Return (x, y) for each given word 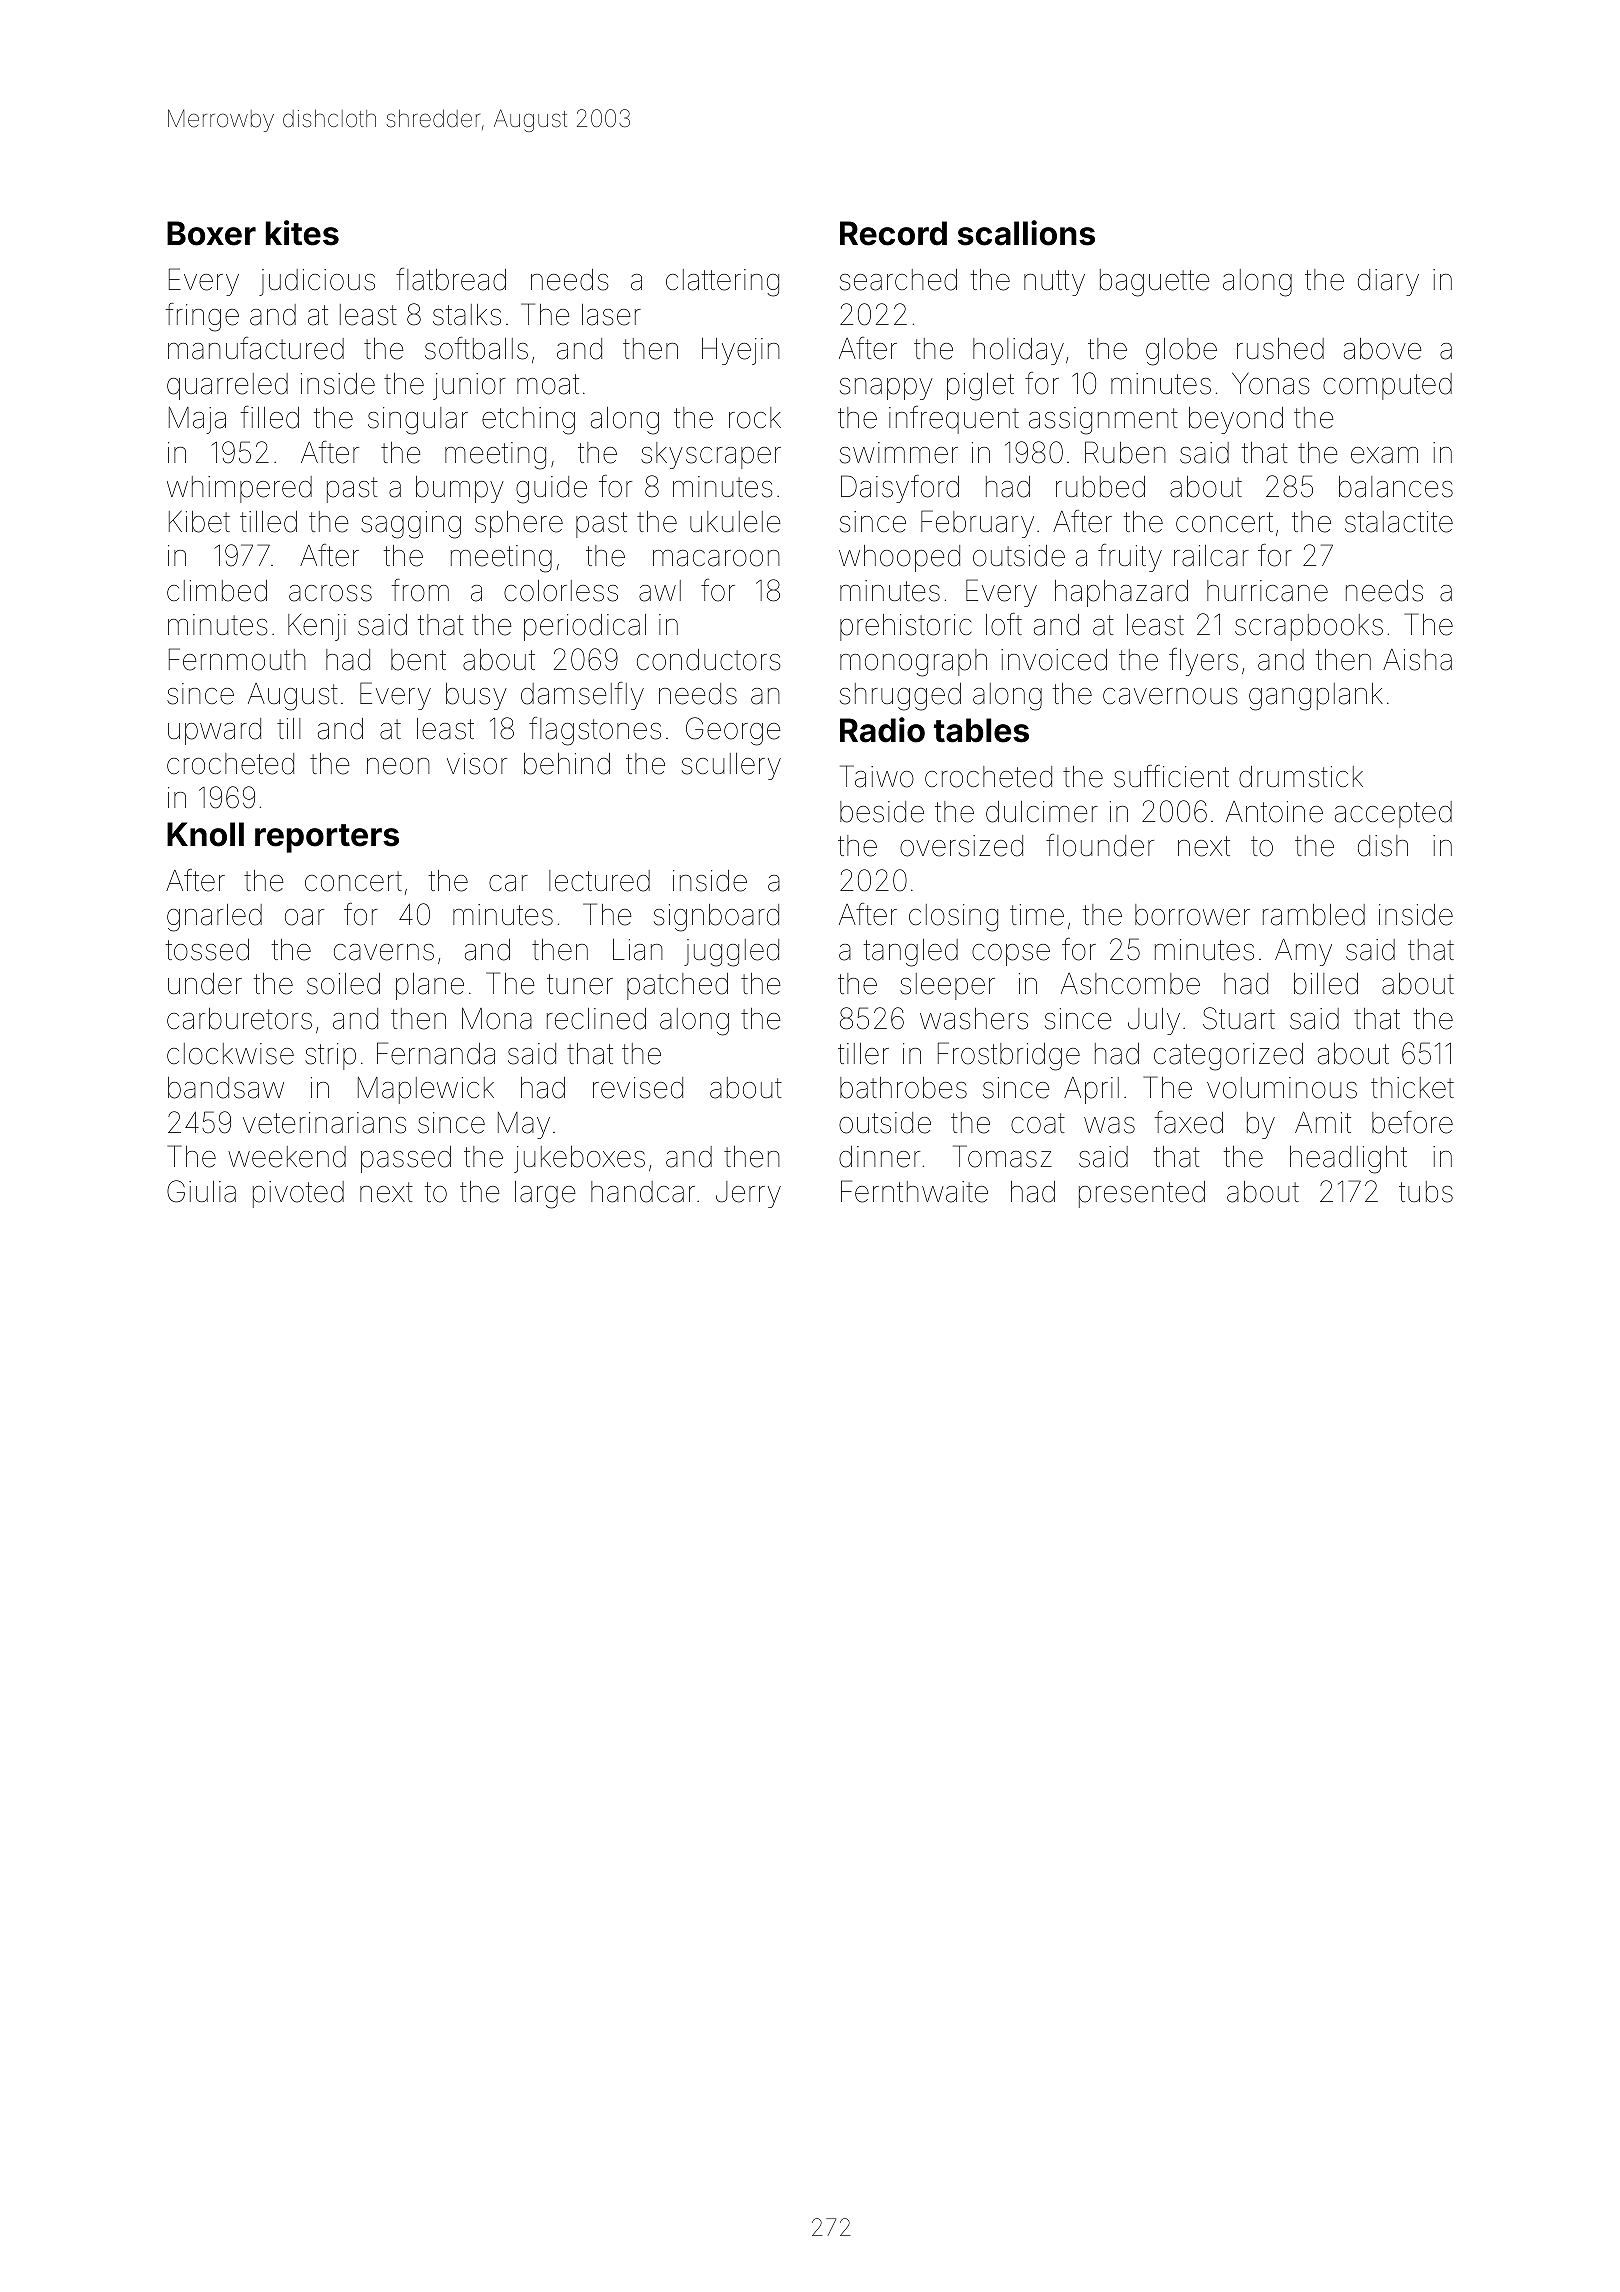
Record (893, 233)
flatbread (451, 279)
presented (1142, 1194)
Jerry (748, 1194)
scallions (1026, 233)
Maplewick (426, 1090)
